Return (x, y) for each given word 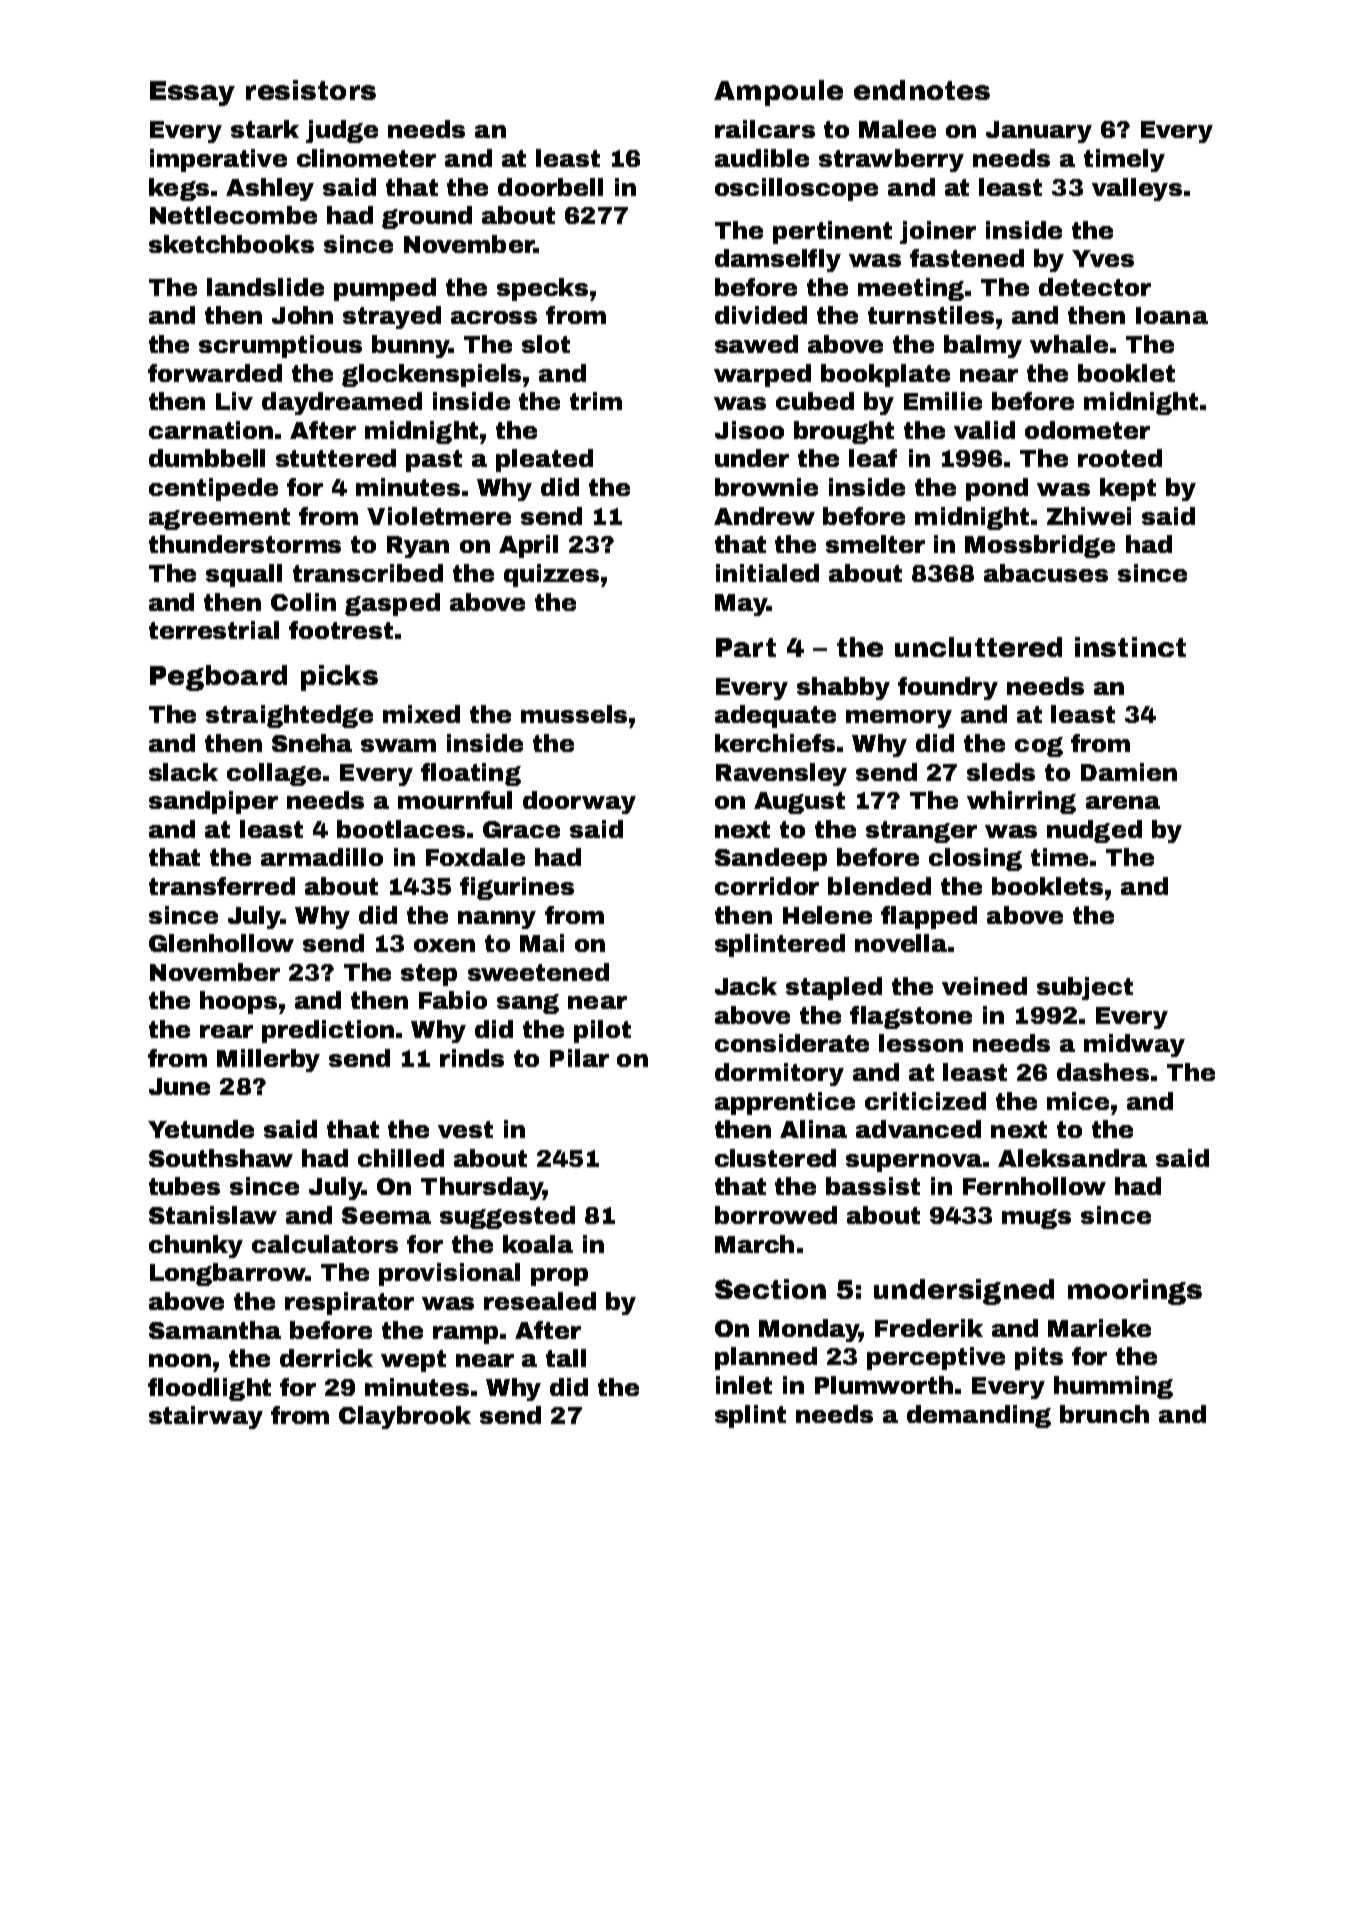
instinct (1130, 647)
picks (339, 678)
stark (265, 129)
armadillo (322, 857)
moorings (1135, 1292)
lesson (921, 1043)
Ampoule (778, 93)
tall (566, 1358)
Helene (827, 915)
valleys (1137, 189)
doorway (579, 802)
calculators (325, 1244)
